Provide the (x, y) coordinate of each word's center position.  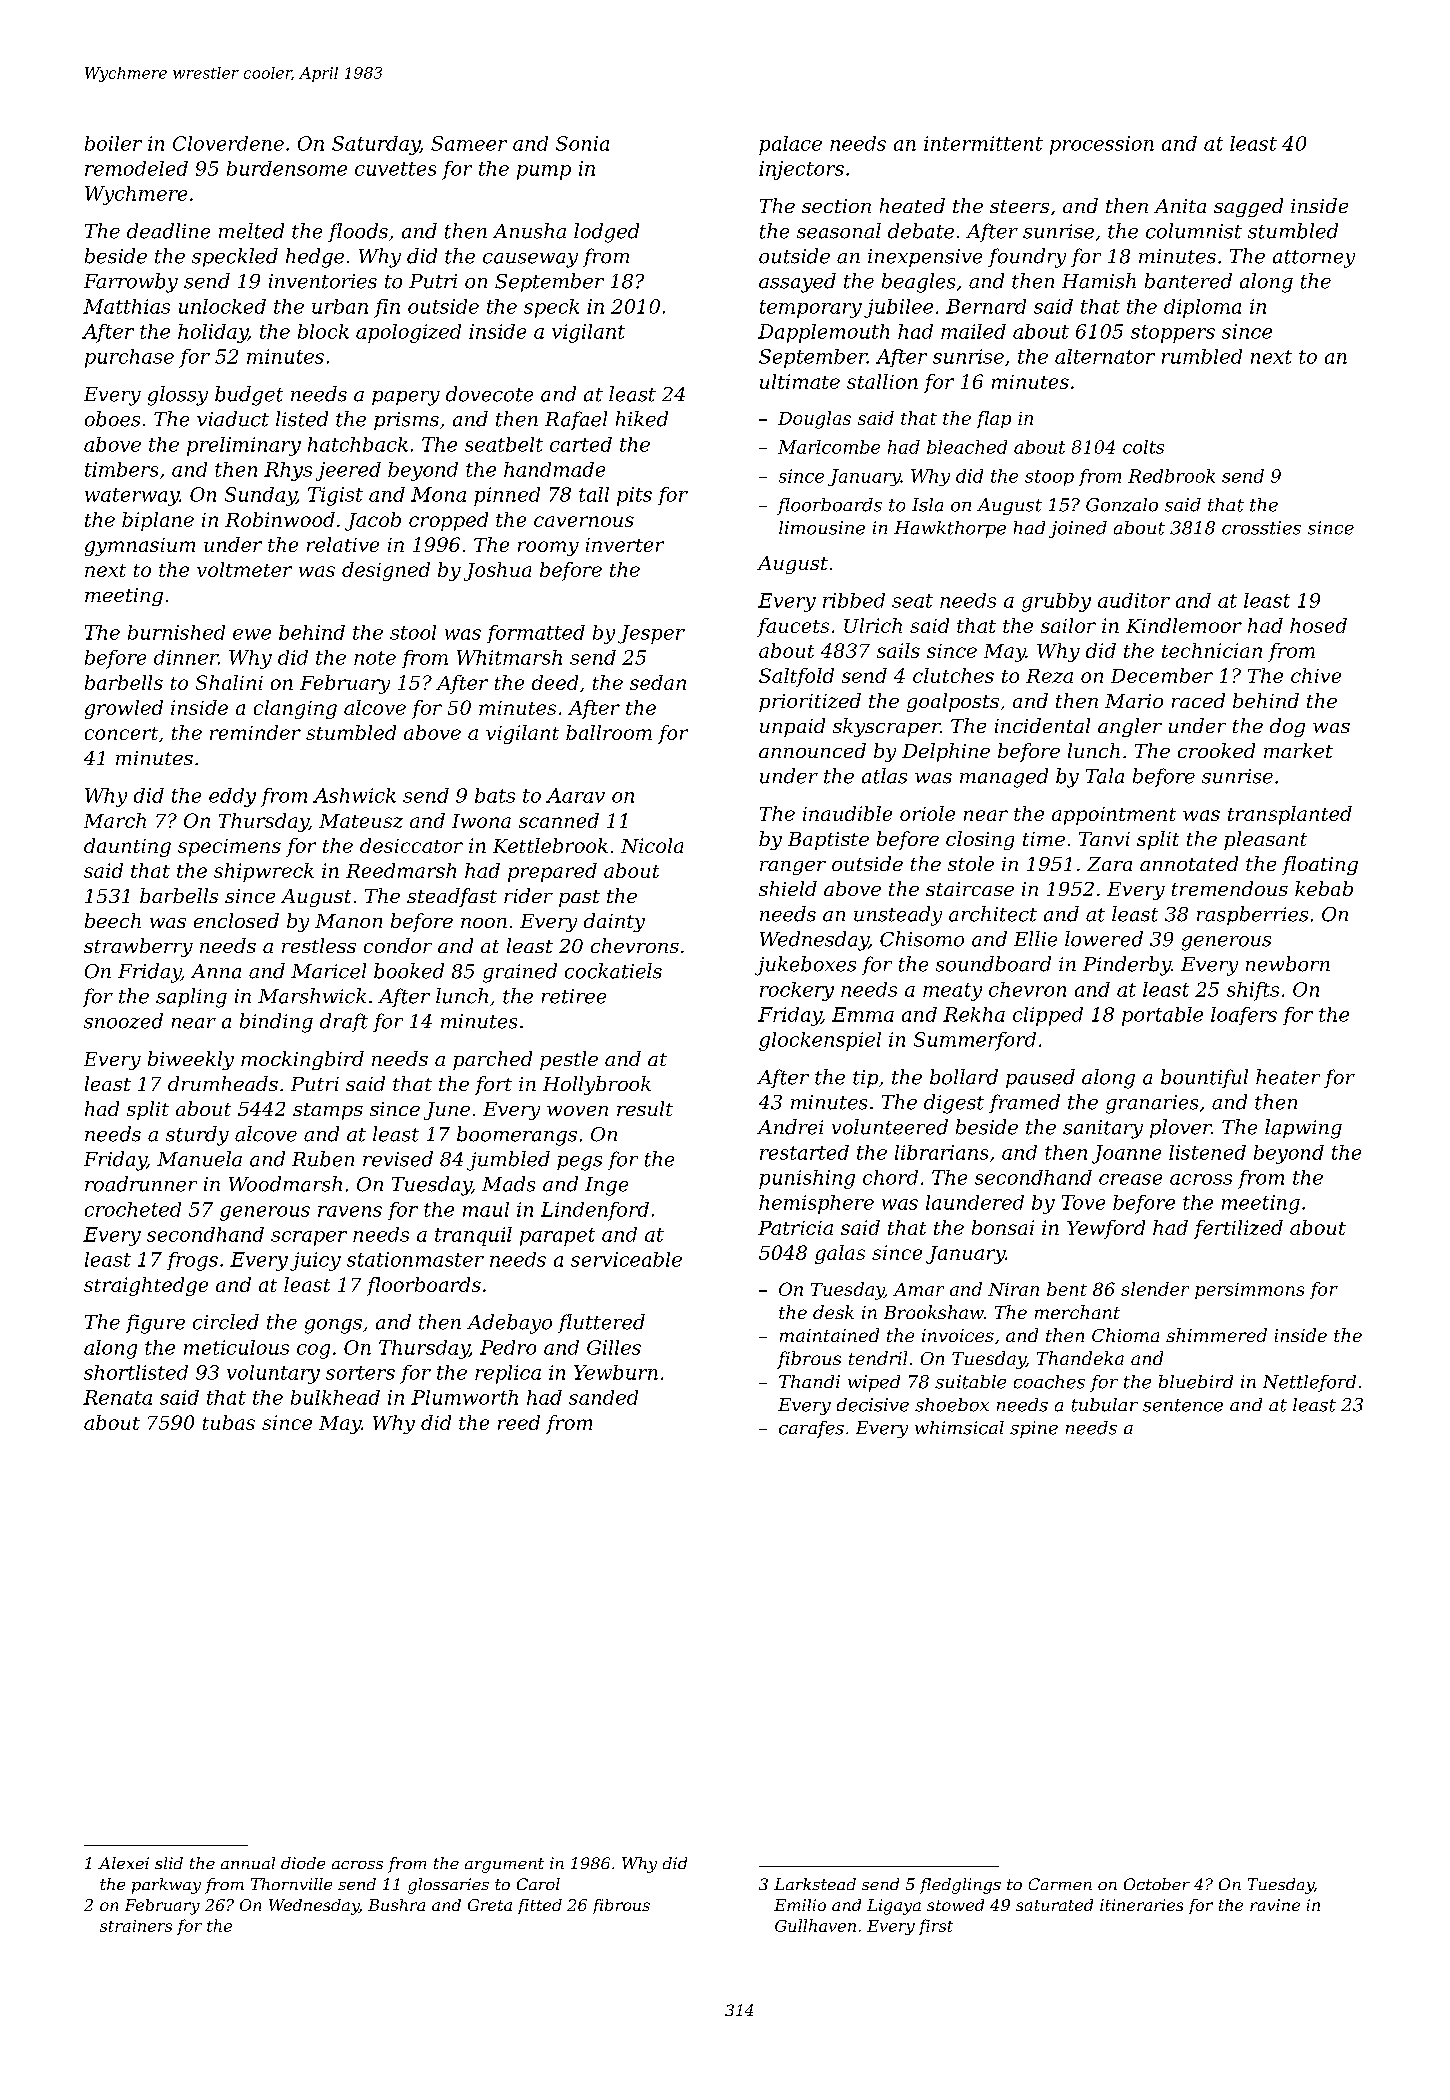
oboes (112, 419)
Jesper (651, 634)
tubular (1105, 1405)
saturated (1054, 1905)
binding (276, 1023)
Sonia (582, 143)
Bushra (396, 1905)
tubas (229, 1422)
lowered (1104, 939)
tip (865, 1079)
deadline (168, 231)
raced (1198, 700)
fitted (540, 1906)
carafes (811, 1429)
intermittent (983, 143)
